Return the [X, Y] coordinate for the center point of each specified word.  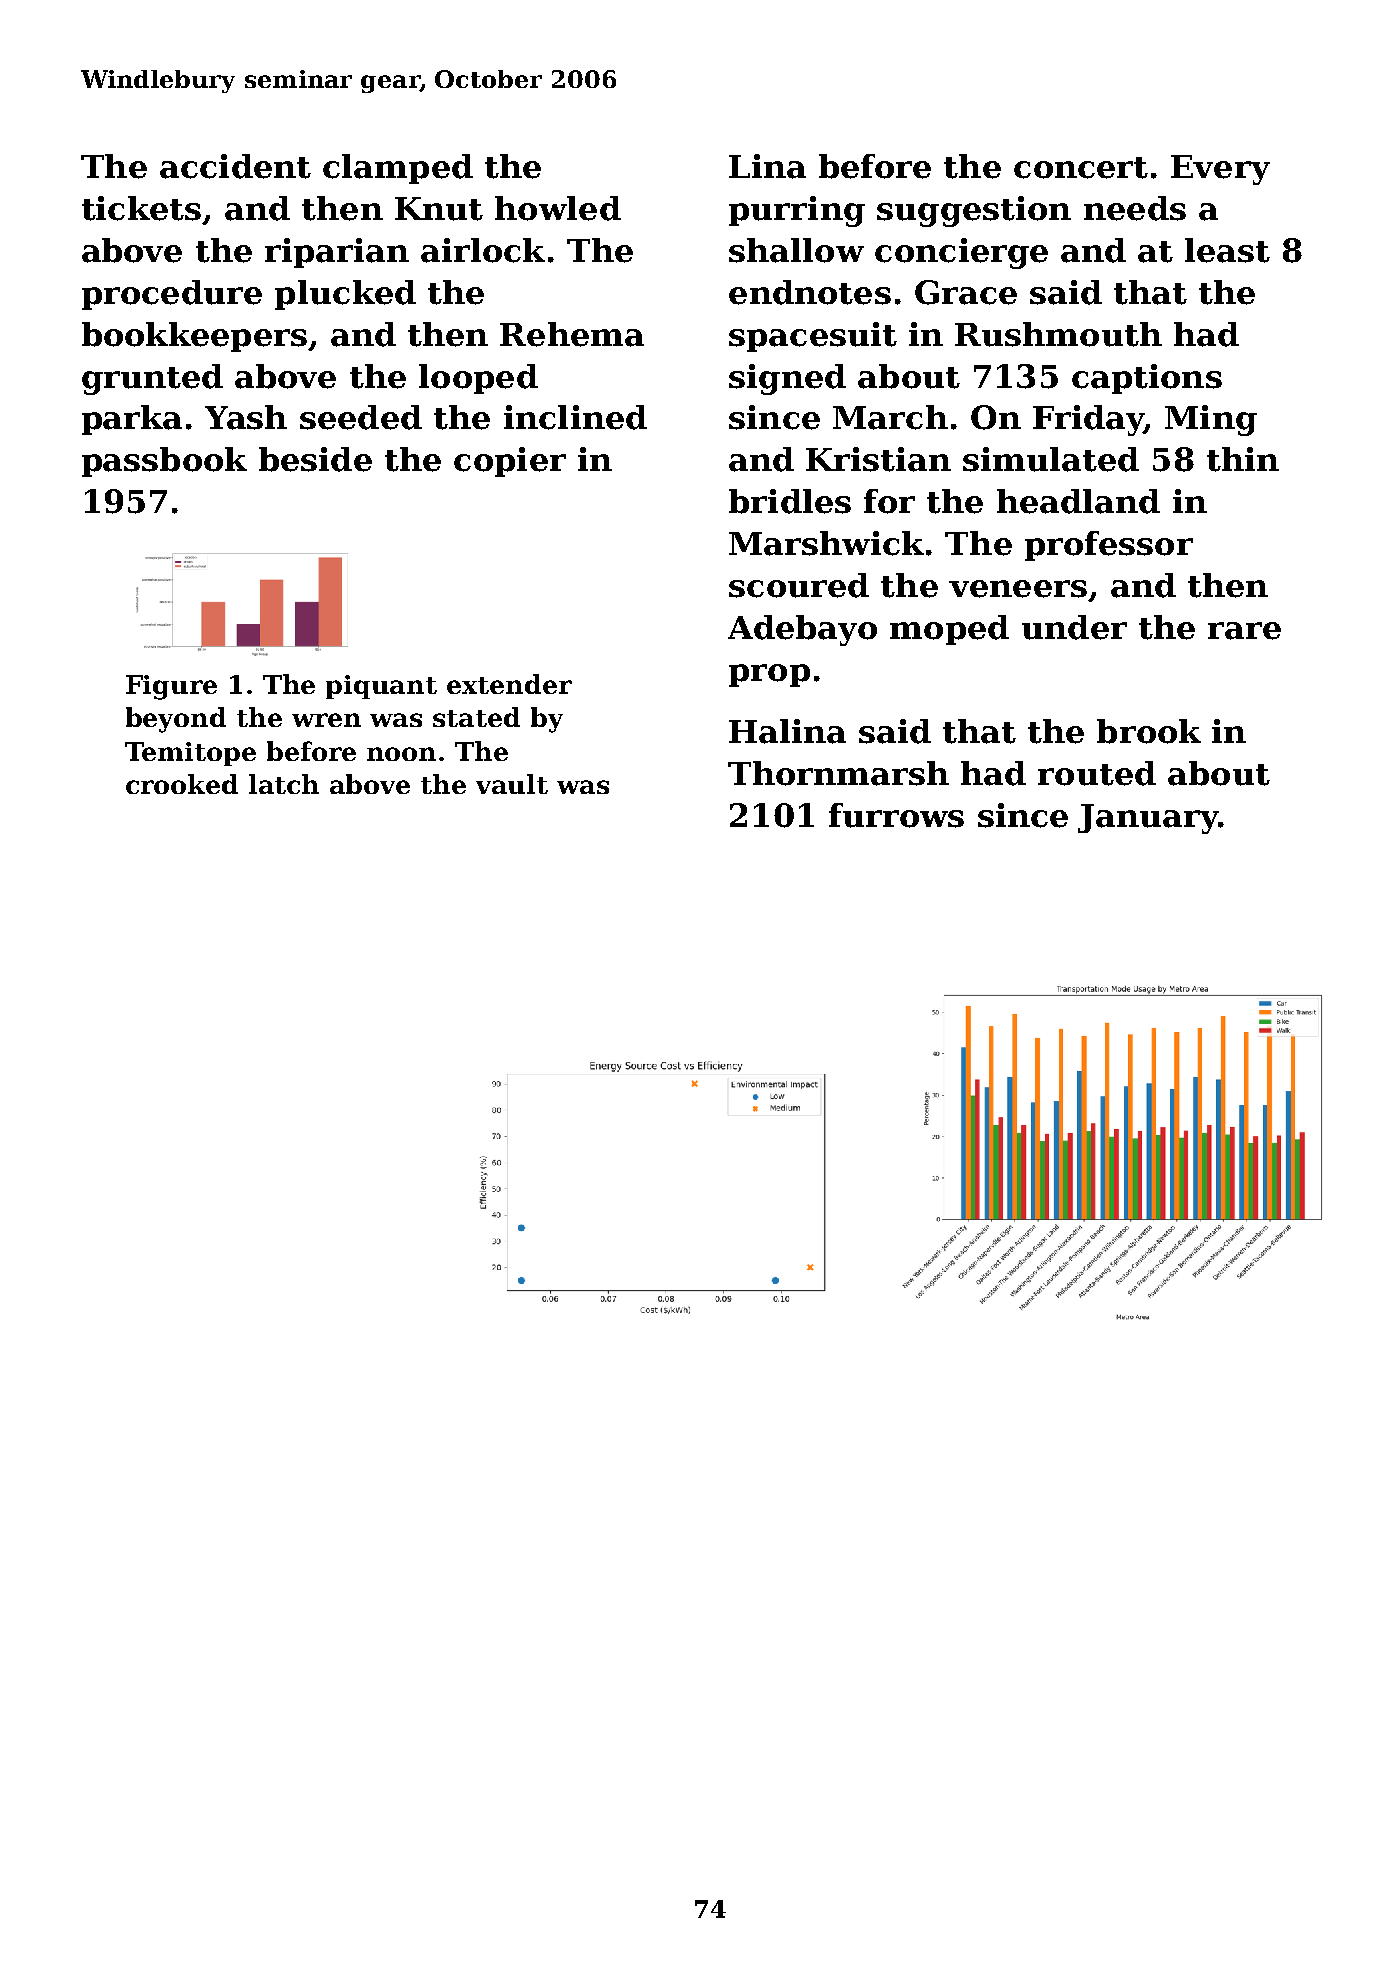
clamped [398, 169]
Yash [246, 417]
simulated [1051, 459]
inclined [575, 417]
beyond [176, 720]
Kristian [878, 459]
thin [1243, 459]
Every [1220, 170]
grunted [152, 379]
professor [1109, 546]
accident [235, 166]
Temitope [190, 754]
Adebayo [802, 630]
